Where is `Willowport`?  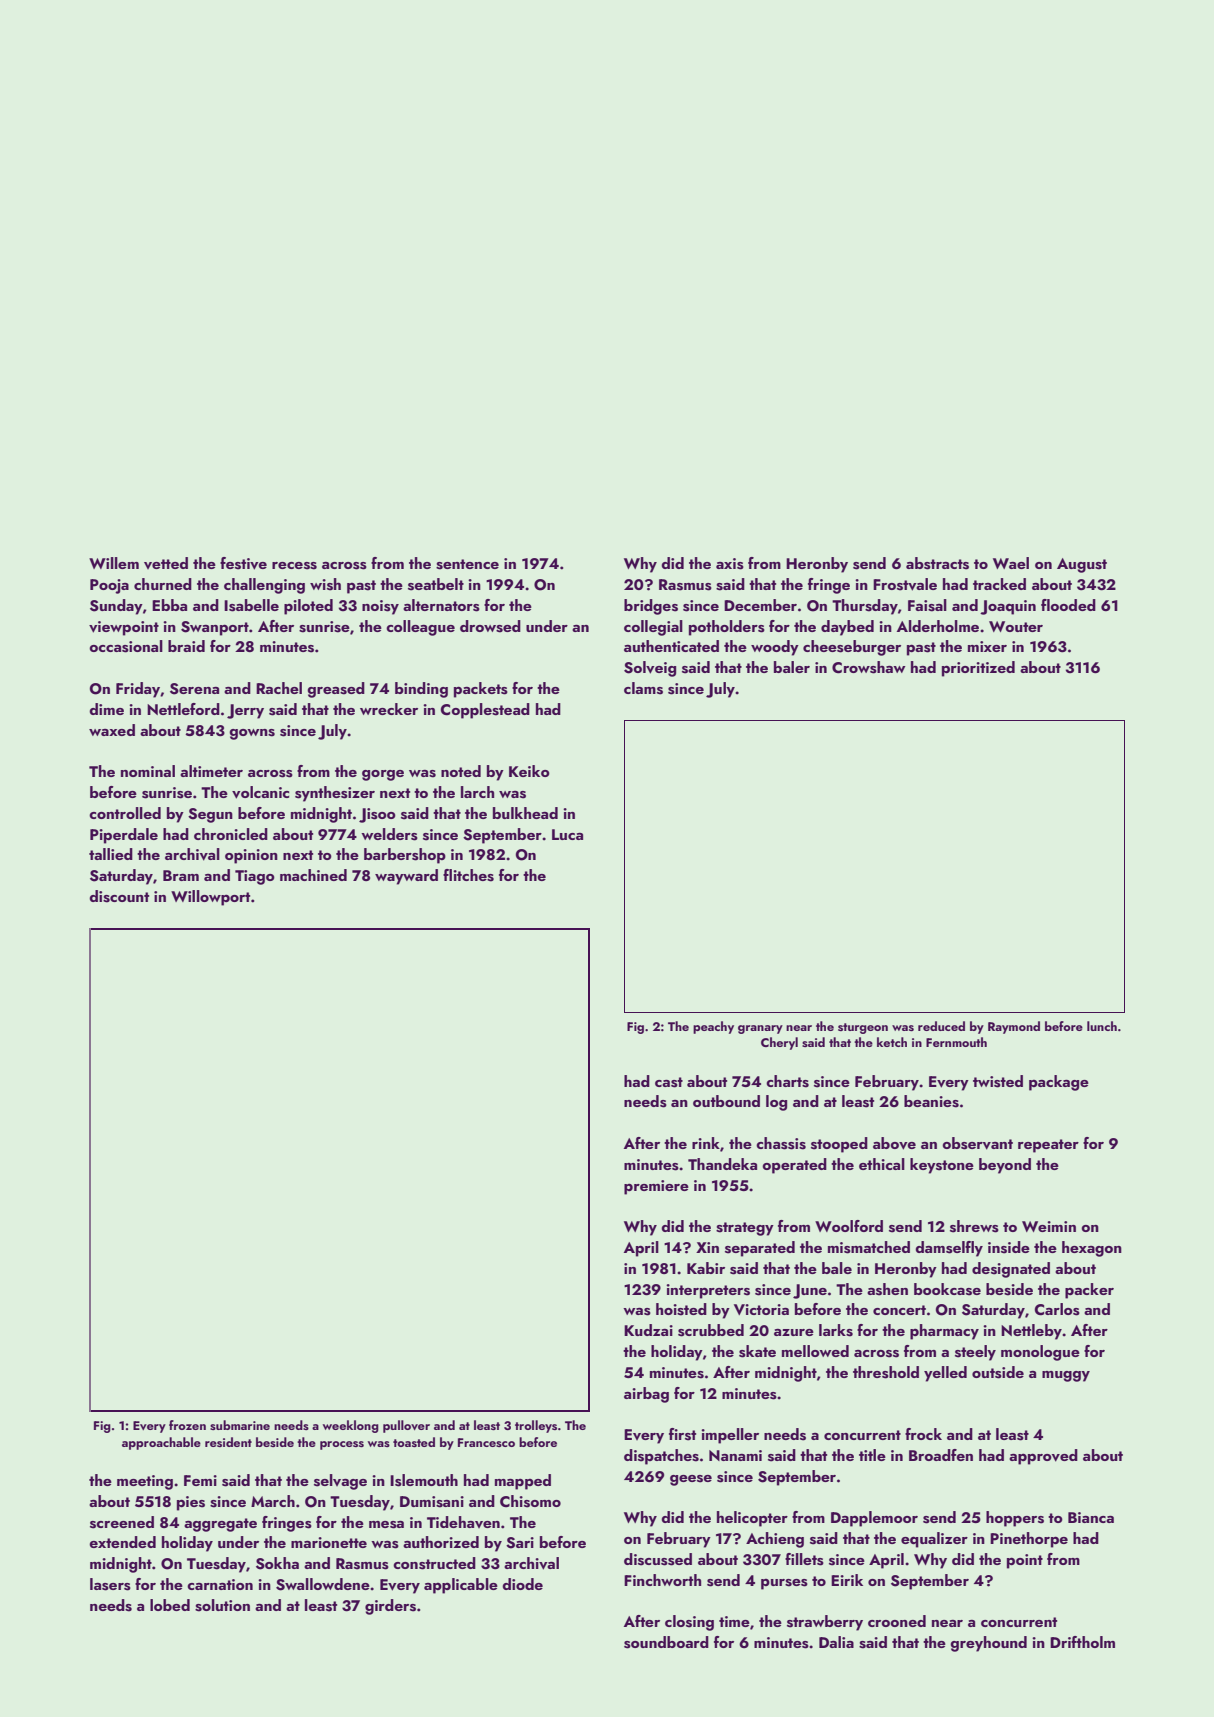
Willowport is located at coordinates (210, 898).
